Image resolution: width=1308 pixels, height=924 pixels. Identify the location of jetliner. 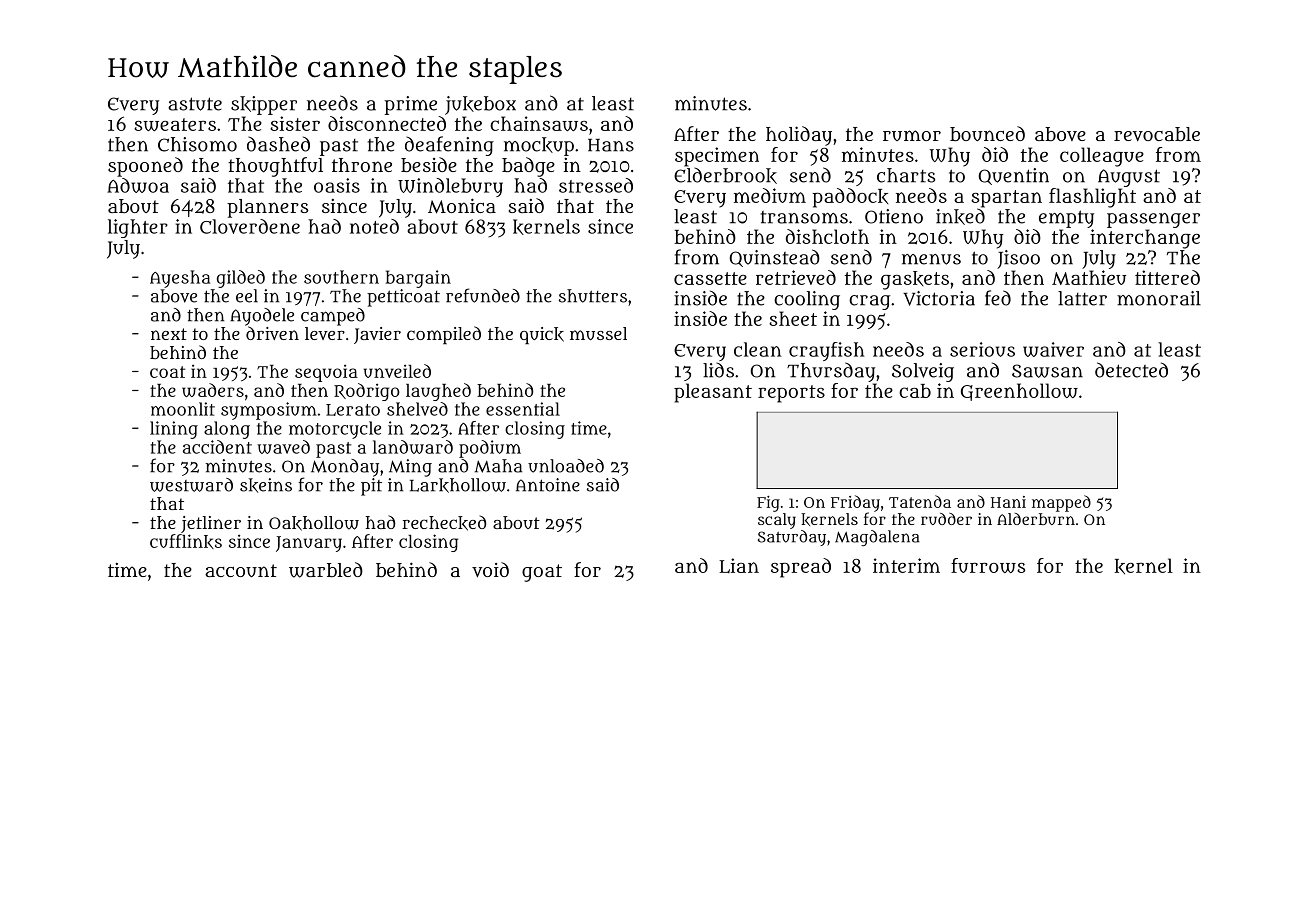
(211, 524).
